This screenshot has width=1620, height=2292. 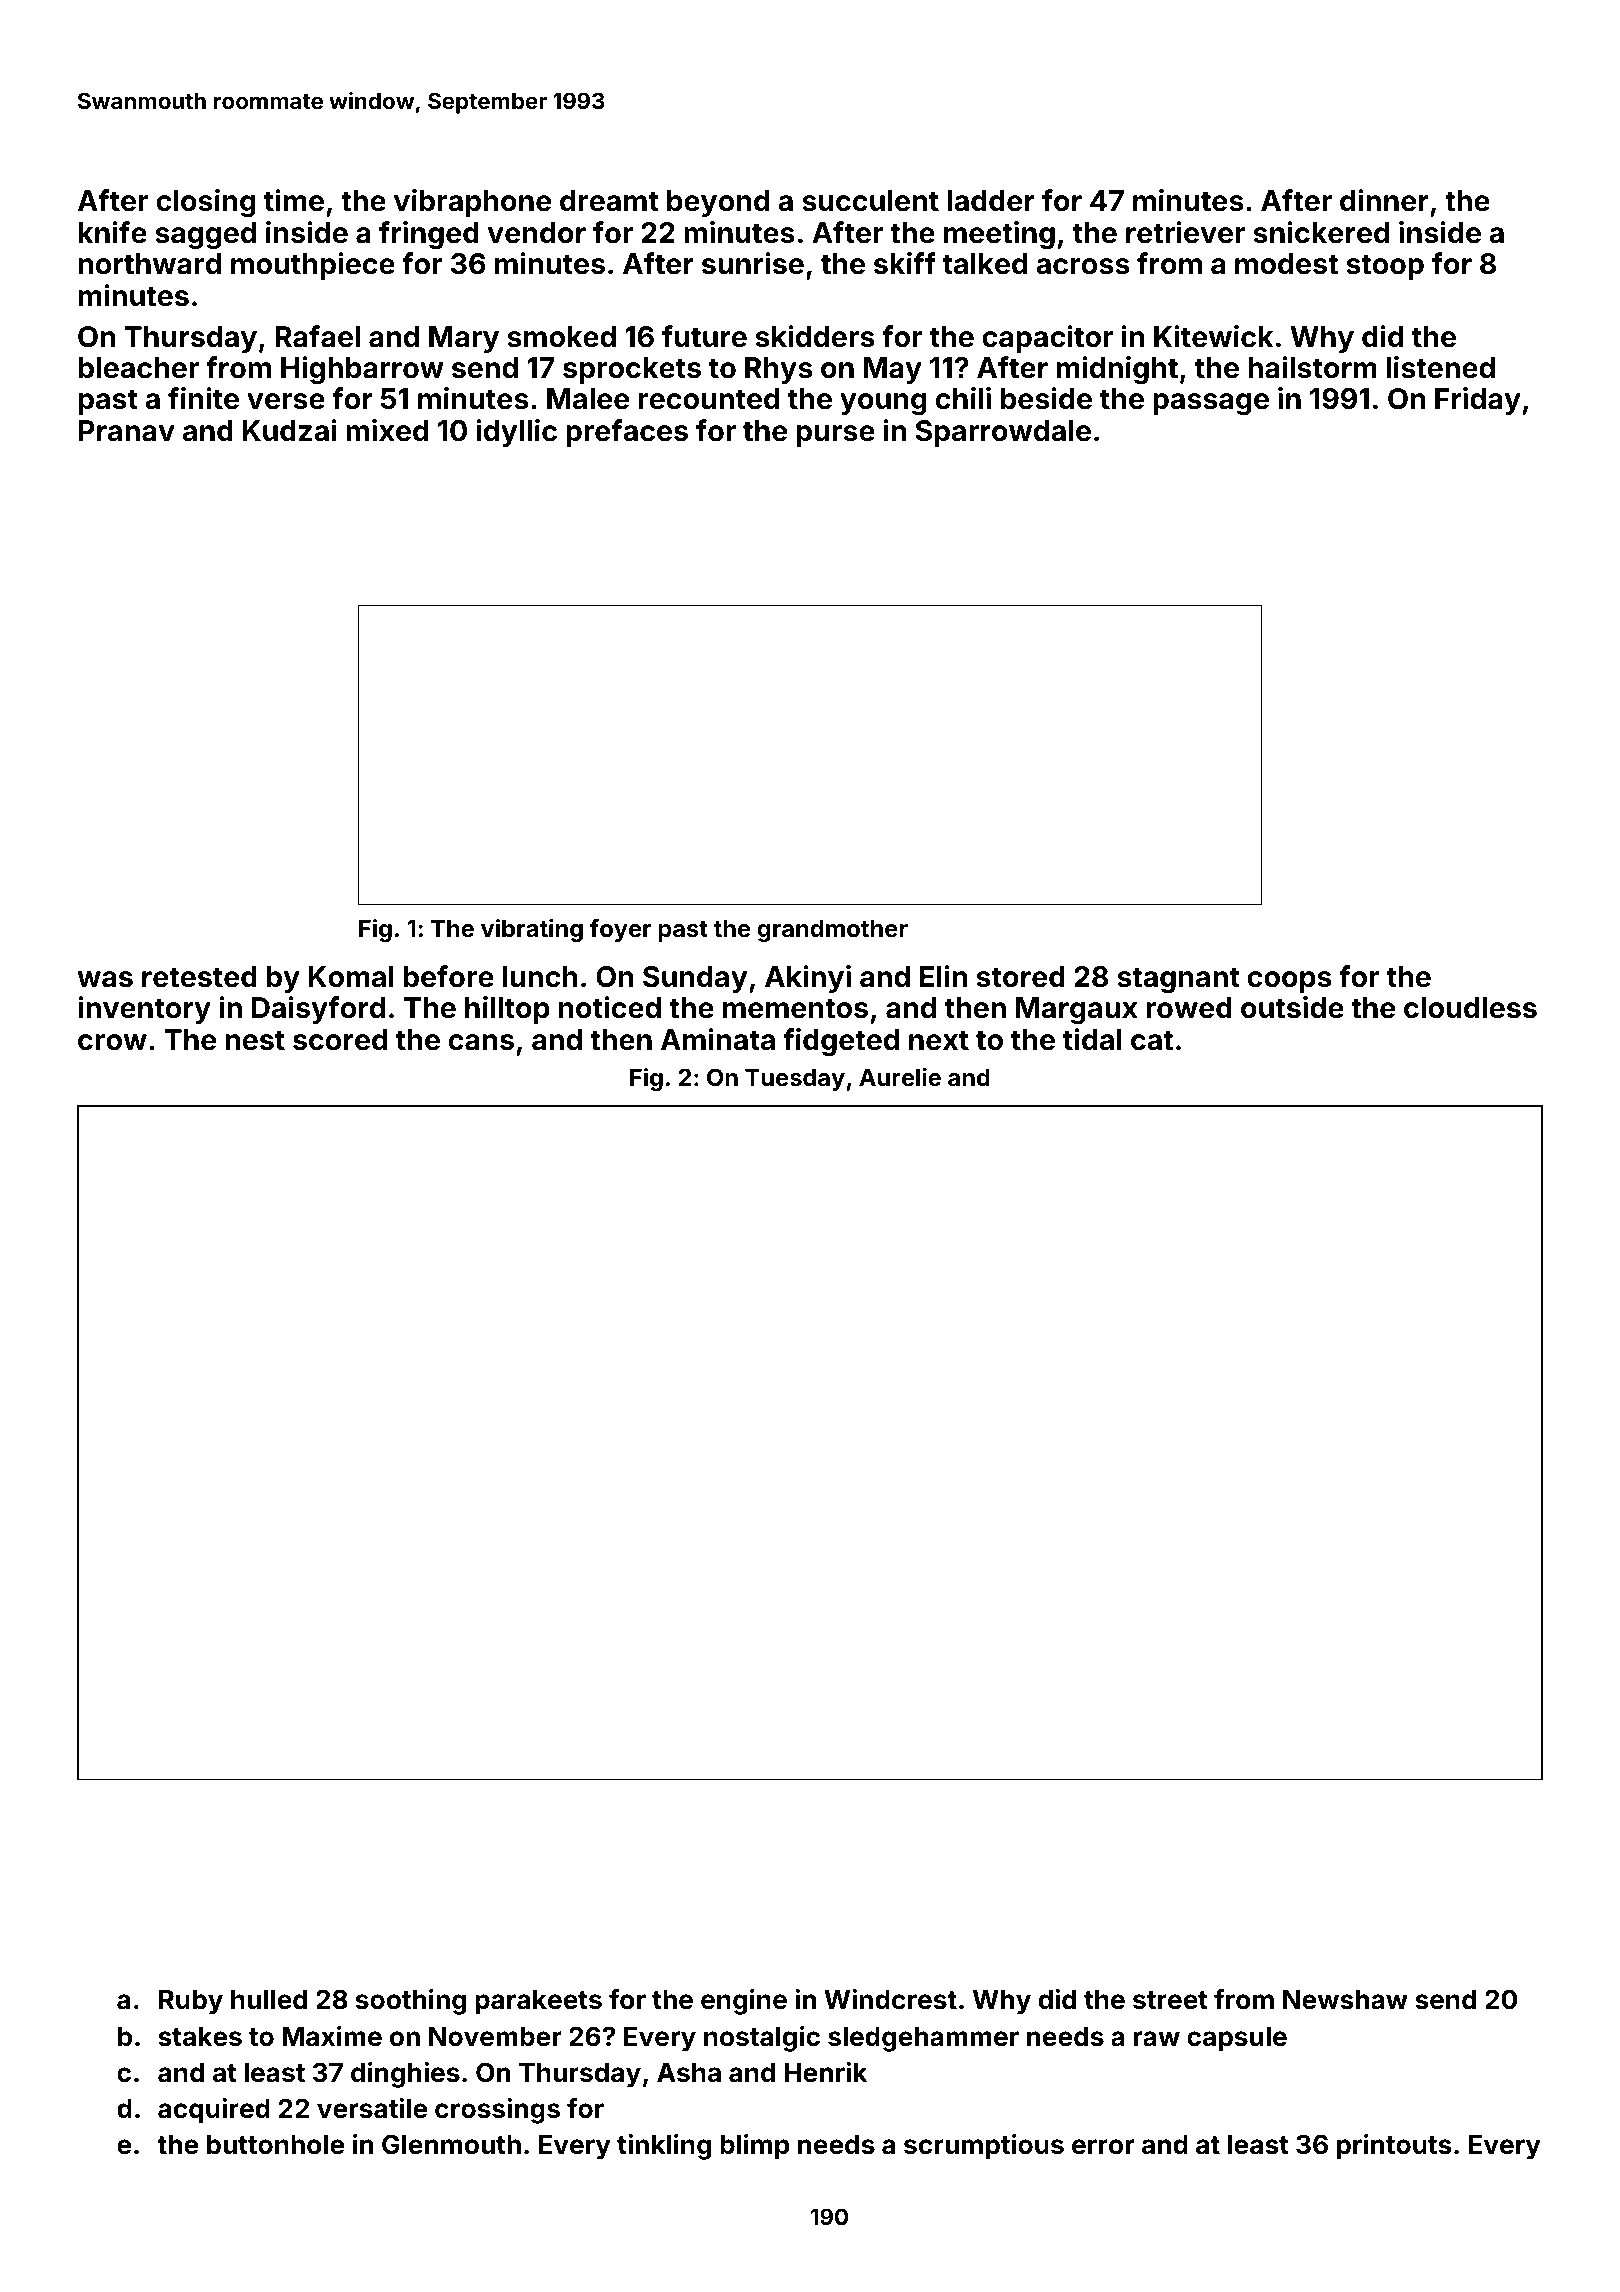 I want to click on Newshaw, so click(x=1345, y=2000).
